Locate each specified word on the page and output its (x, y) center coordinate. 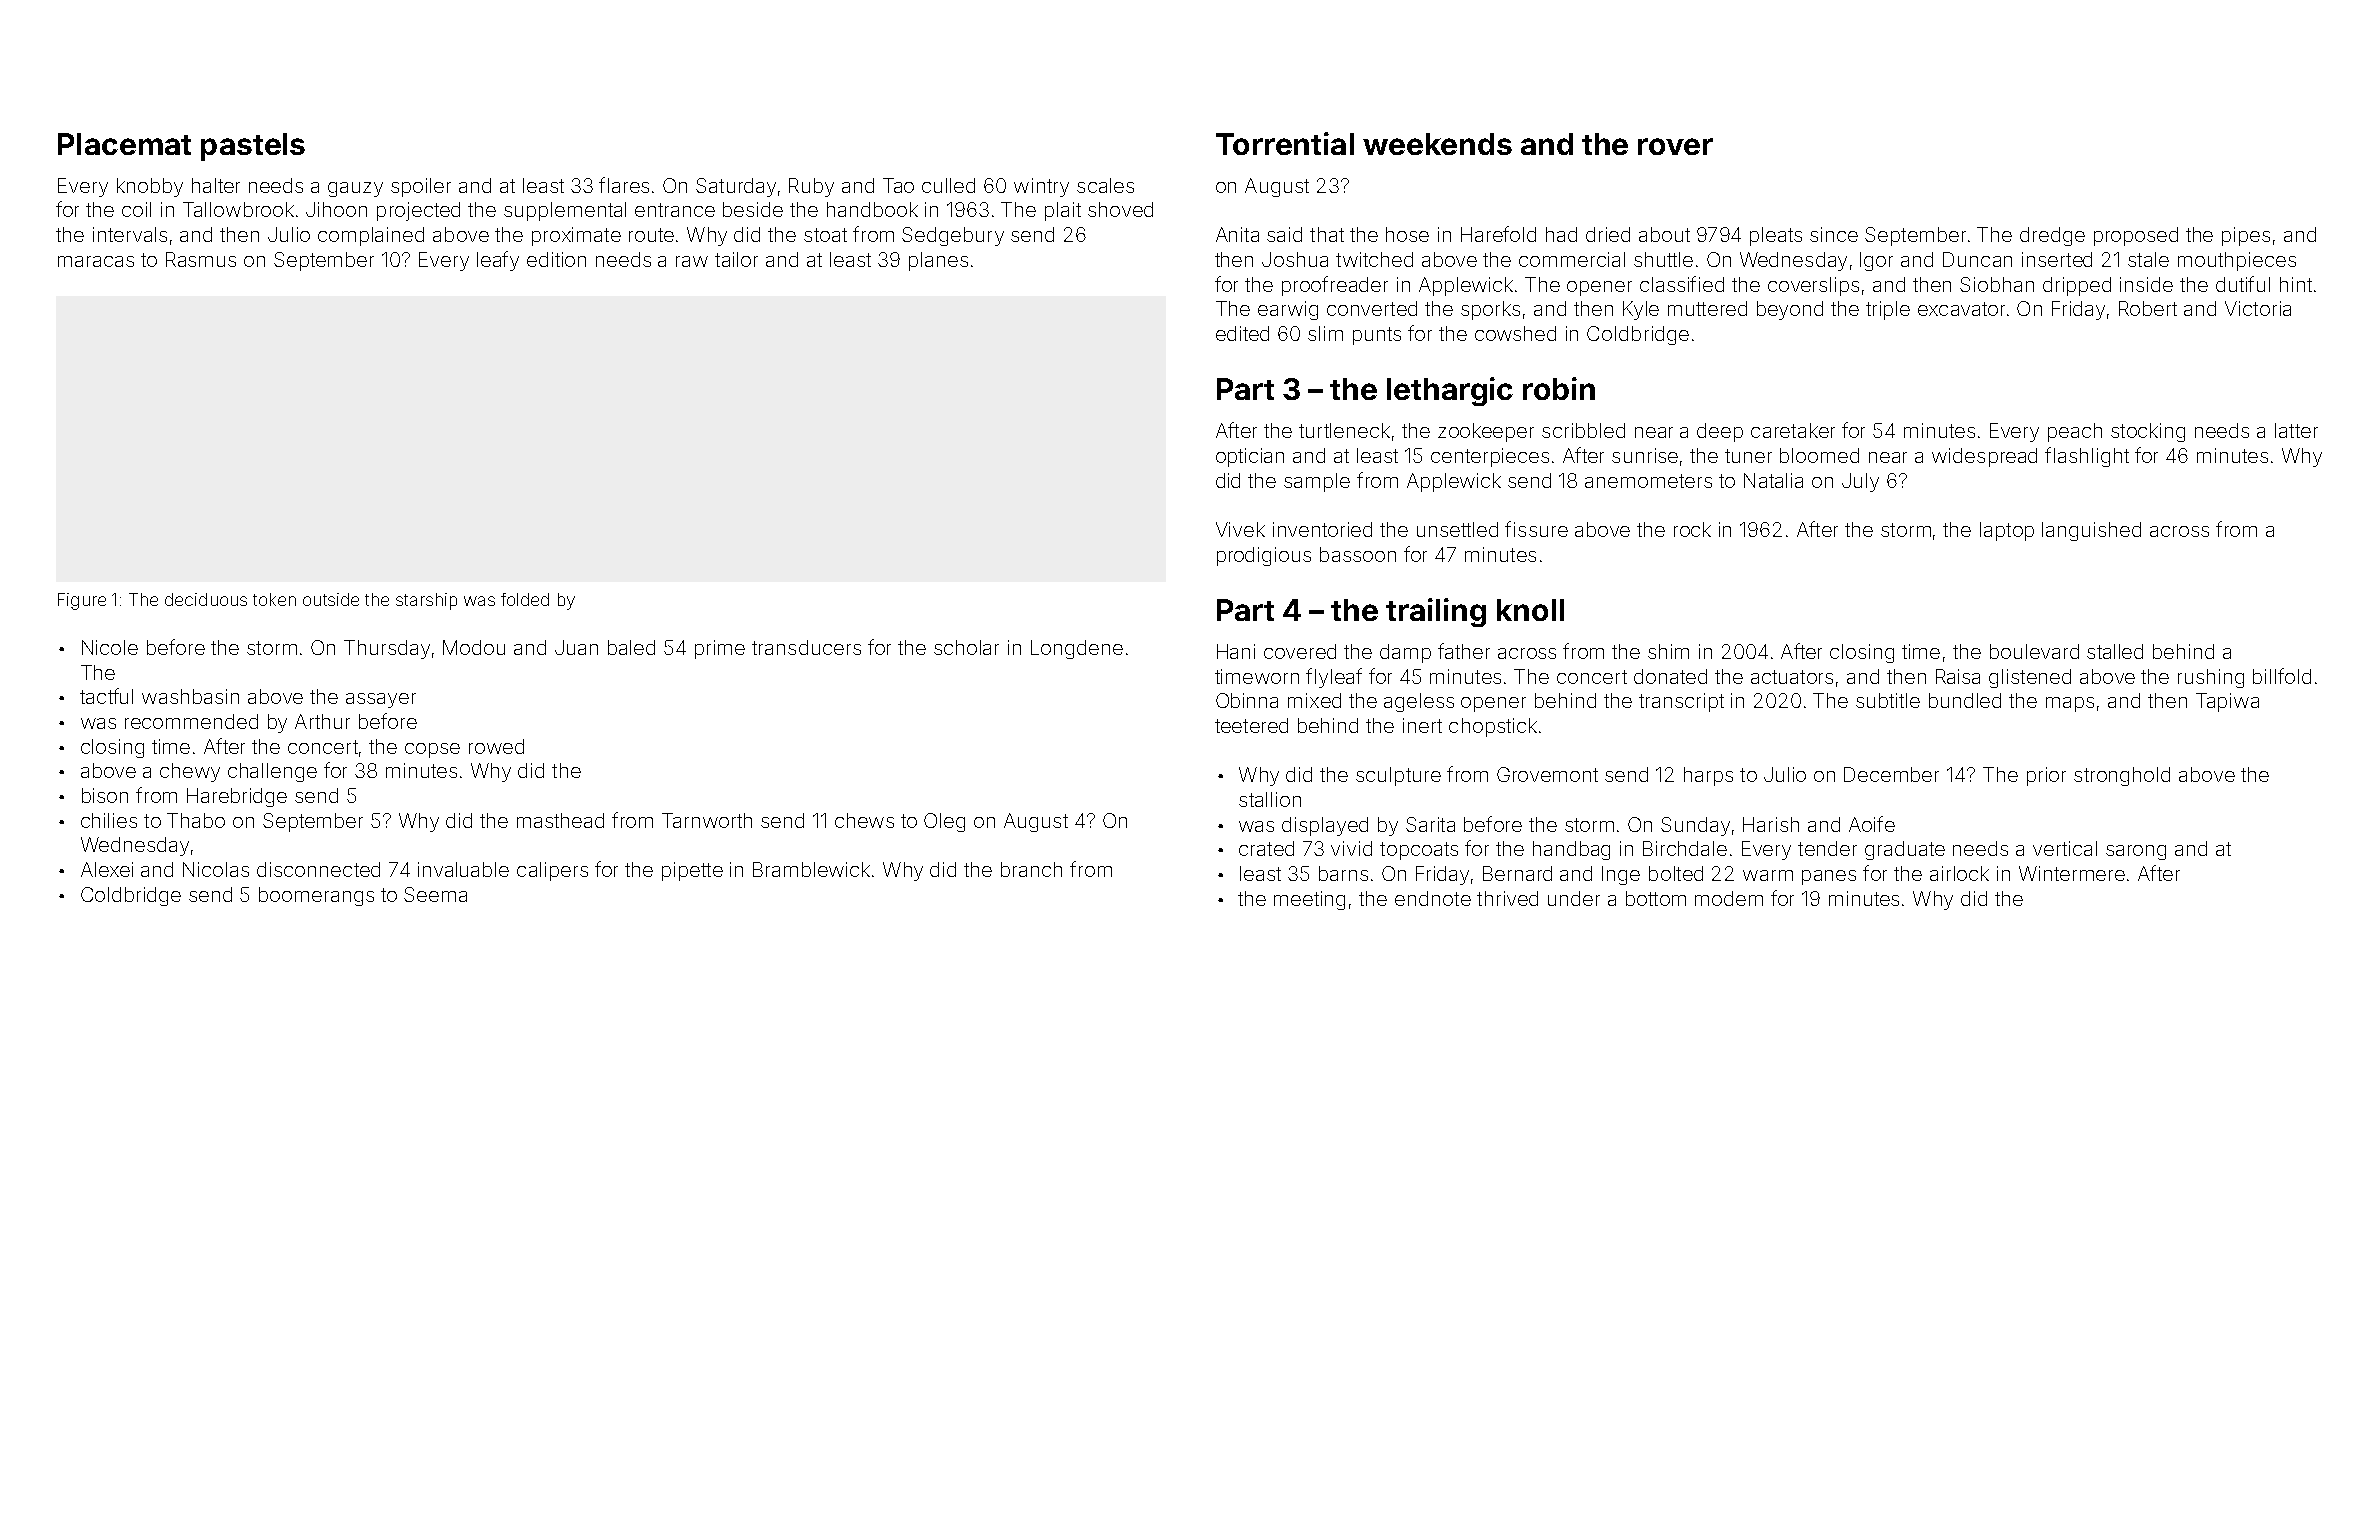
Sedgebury (953, 236)
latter (2296, 430)
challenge (272, 772)
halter (216, 185)
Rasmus (201, 259)
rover (1675, 146)
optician (1250, 457)
